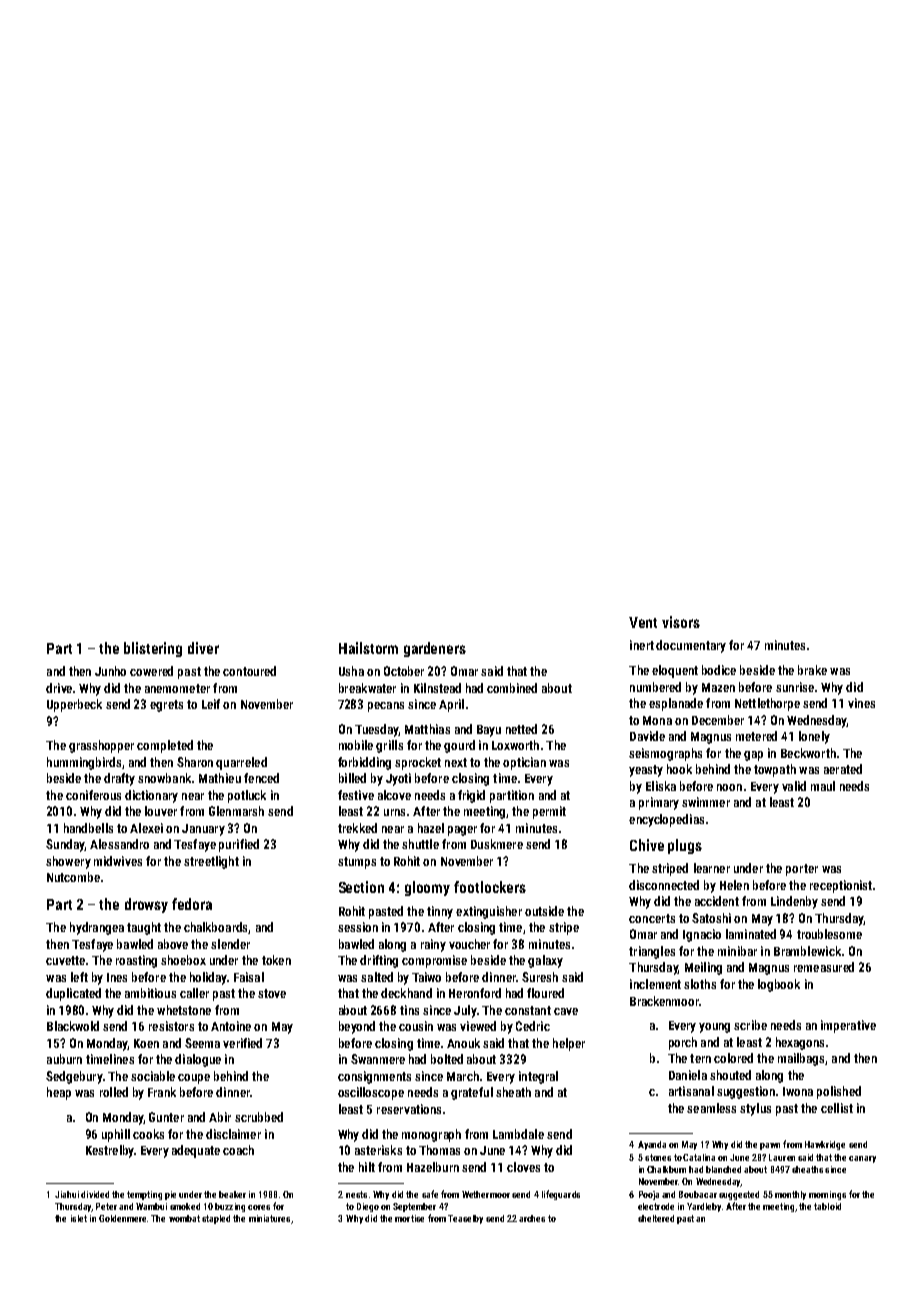 This image has height=1308, width=924. What do you see at coordinates (459, 746) in the image?
I see `gourd` at bounding box center [459, 746].
